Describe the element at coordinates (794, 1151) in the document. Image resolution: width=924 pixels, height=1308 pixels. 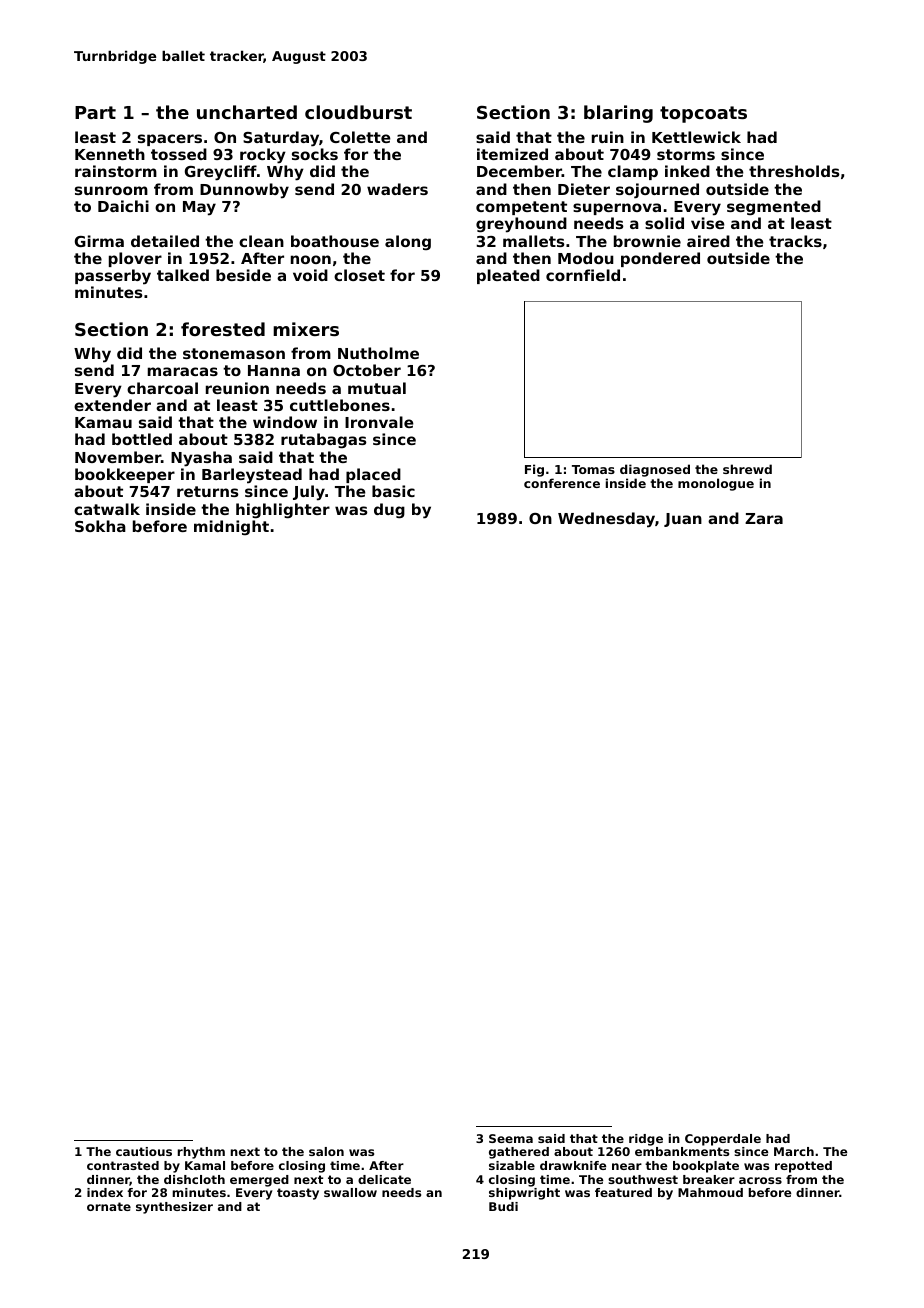
I see `March` at that location.
